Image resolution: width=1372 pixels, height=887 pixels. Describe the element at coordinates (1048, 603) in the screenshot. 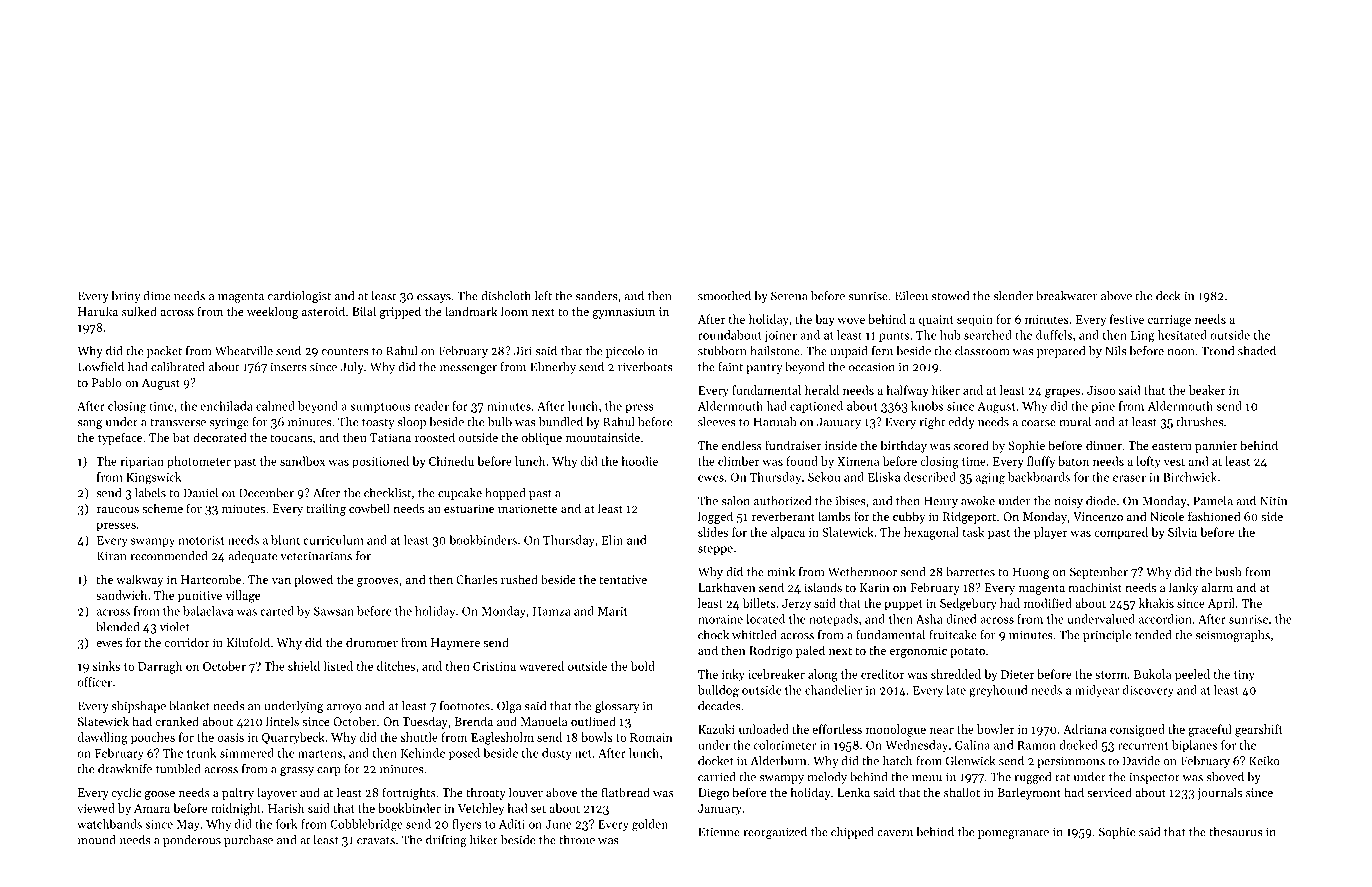

I see `modified` at that location.
